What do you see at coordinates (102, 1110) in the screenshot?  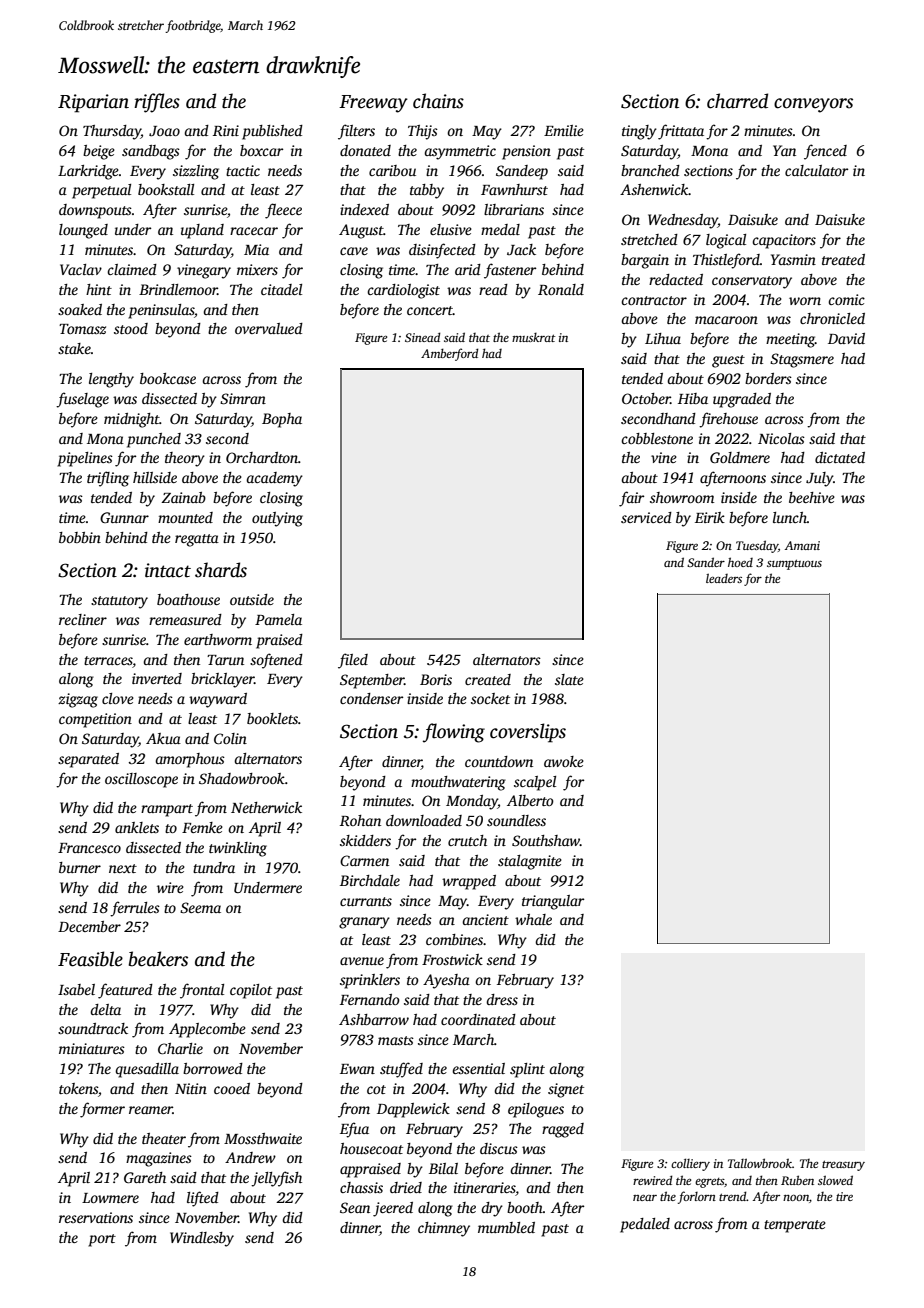 I see `former` at bounding box center [102, 1110].
